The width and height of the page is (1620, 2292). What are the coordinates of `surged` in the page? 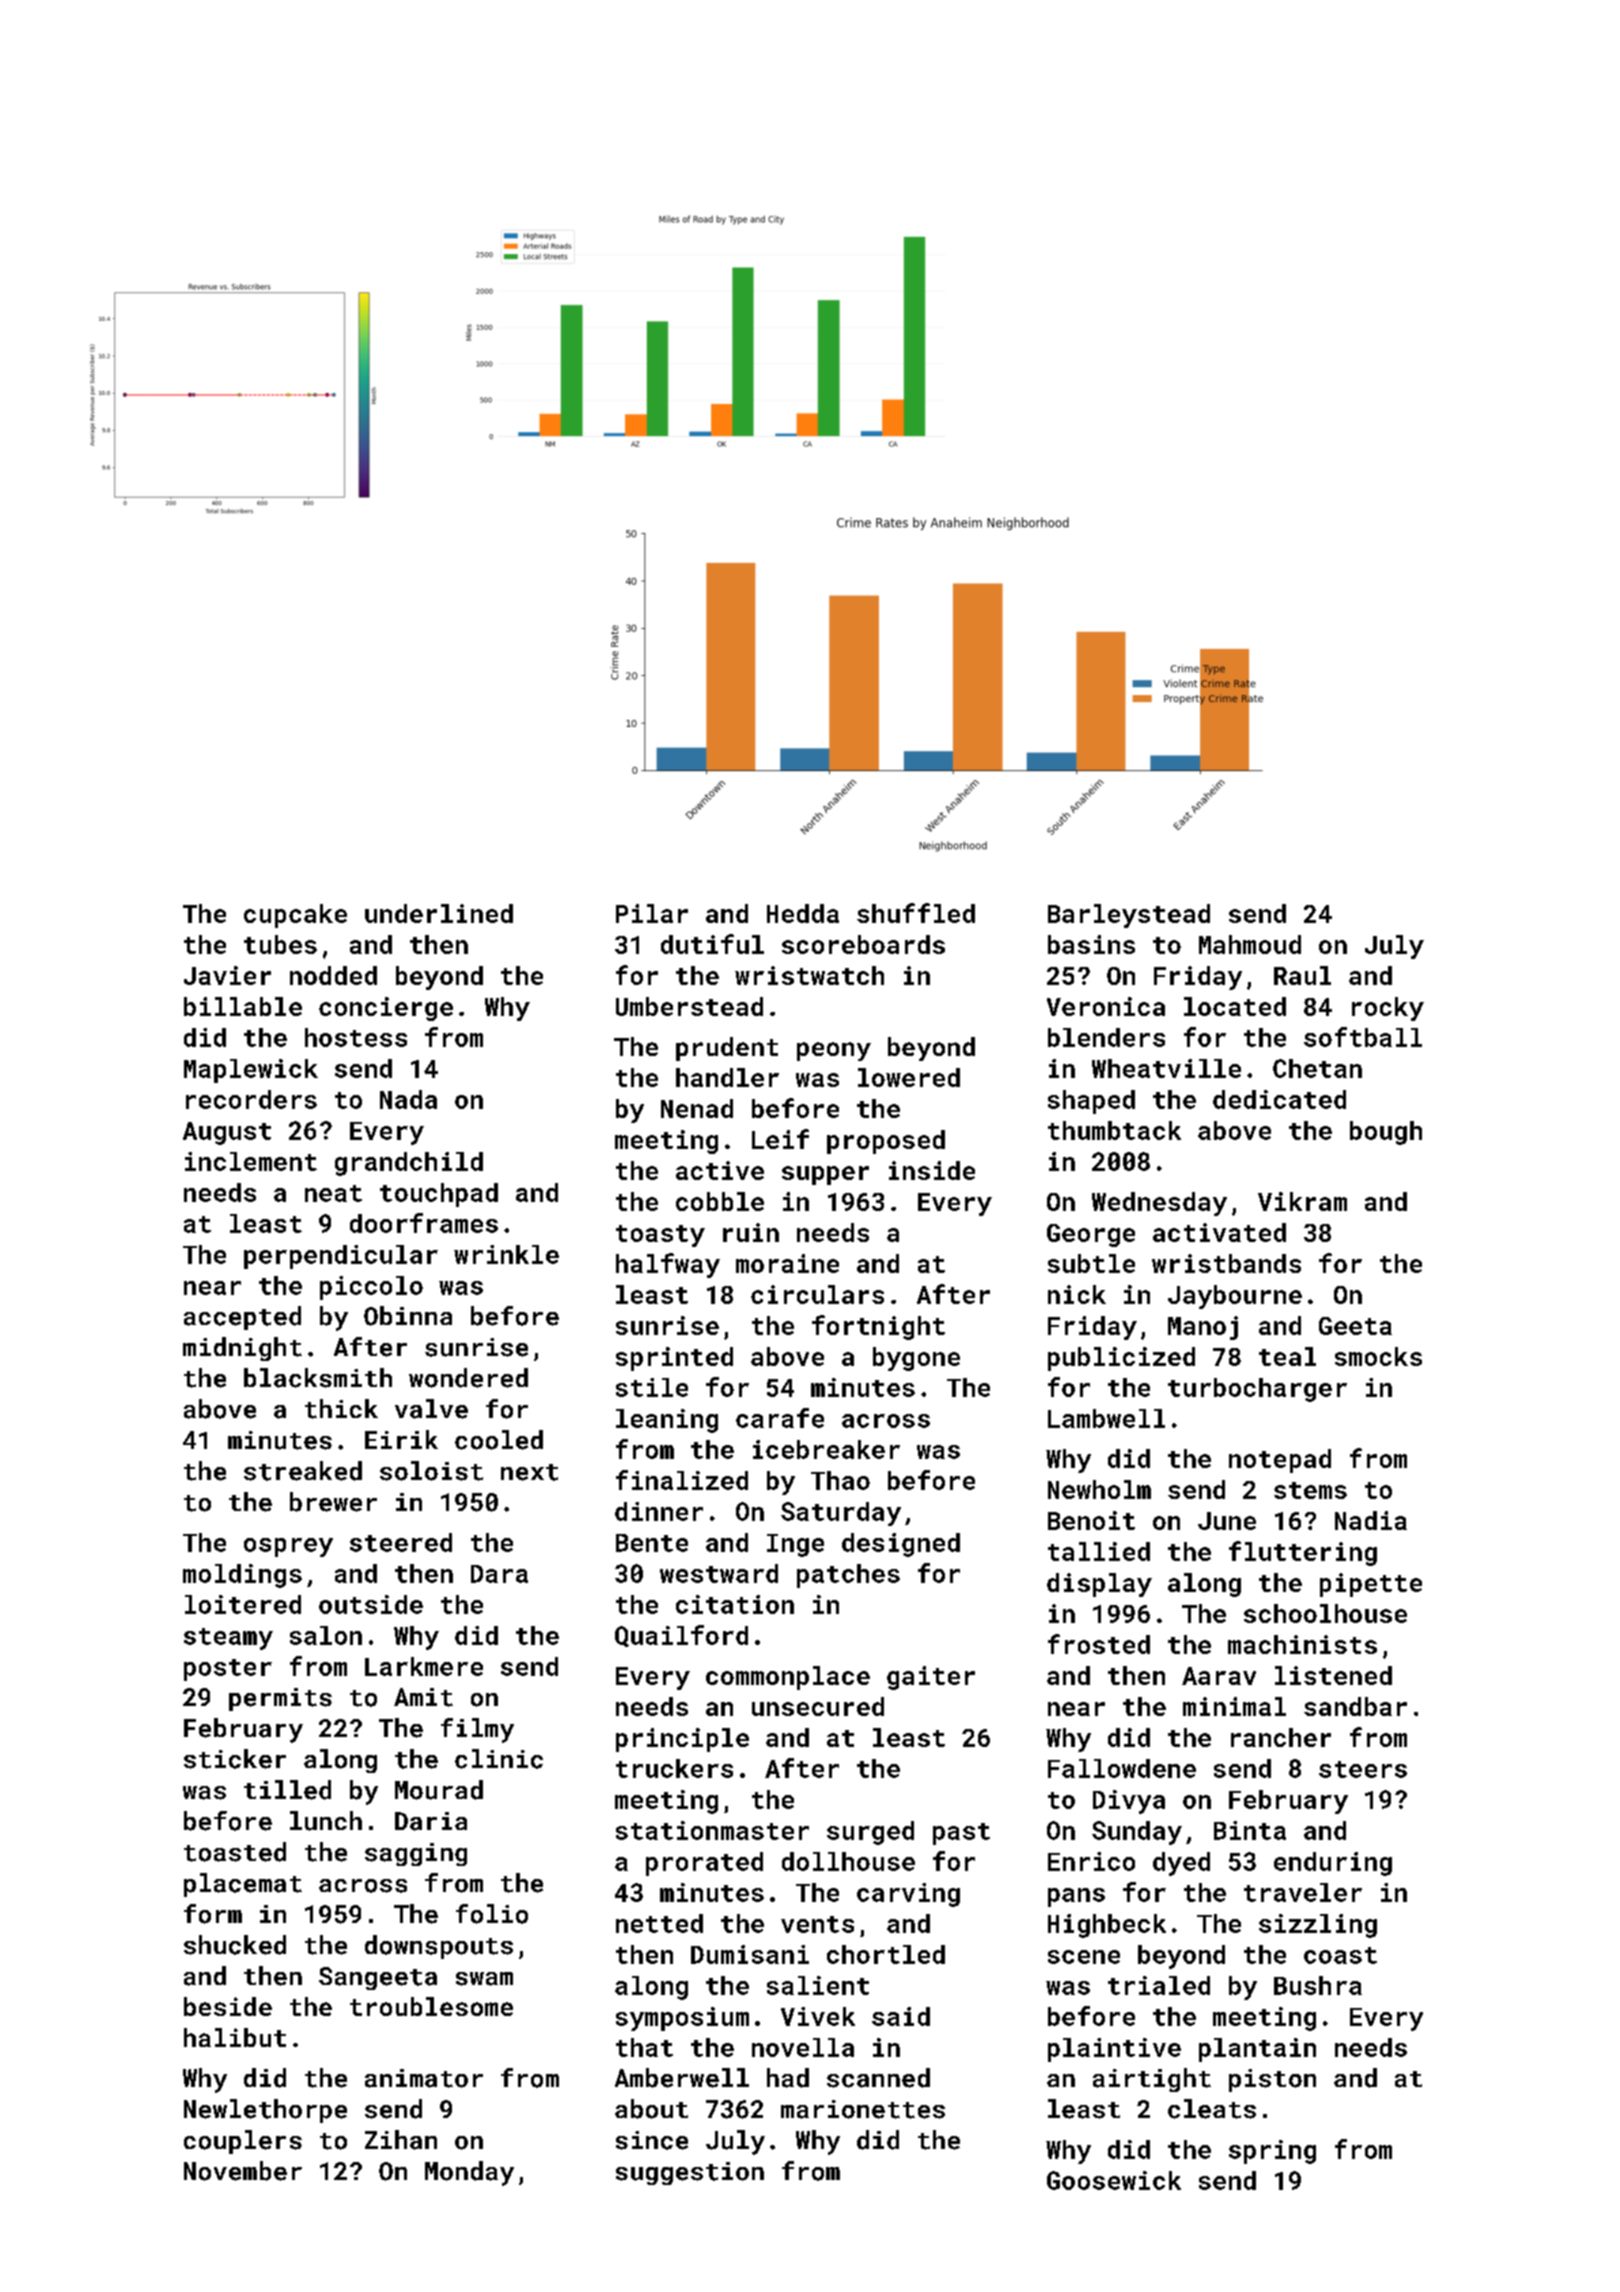 It's located at (870, 1833).
